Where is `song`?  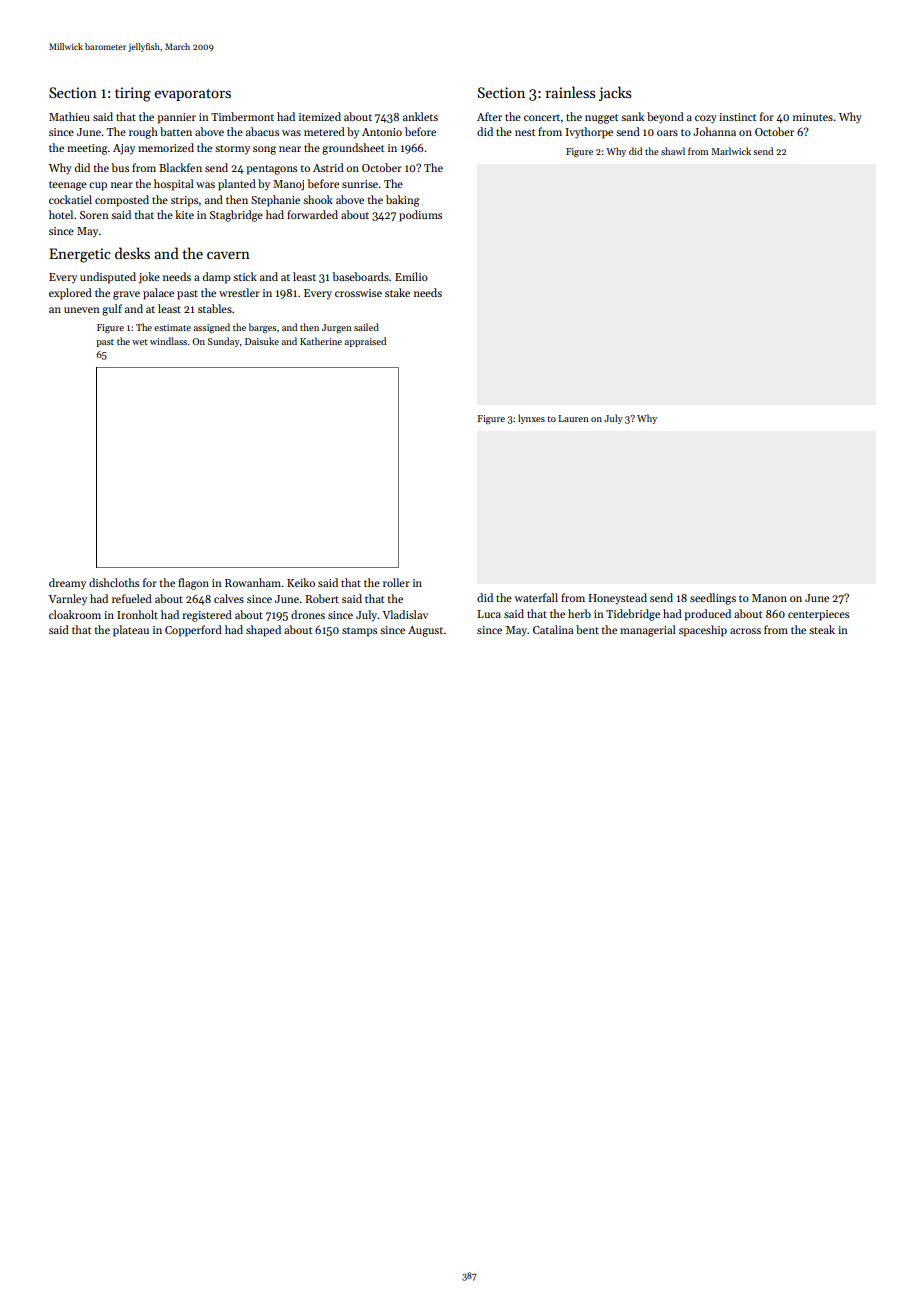 song is located at coordinates (264, 150).
